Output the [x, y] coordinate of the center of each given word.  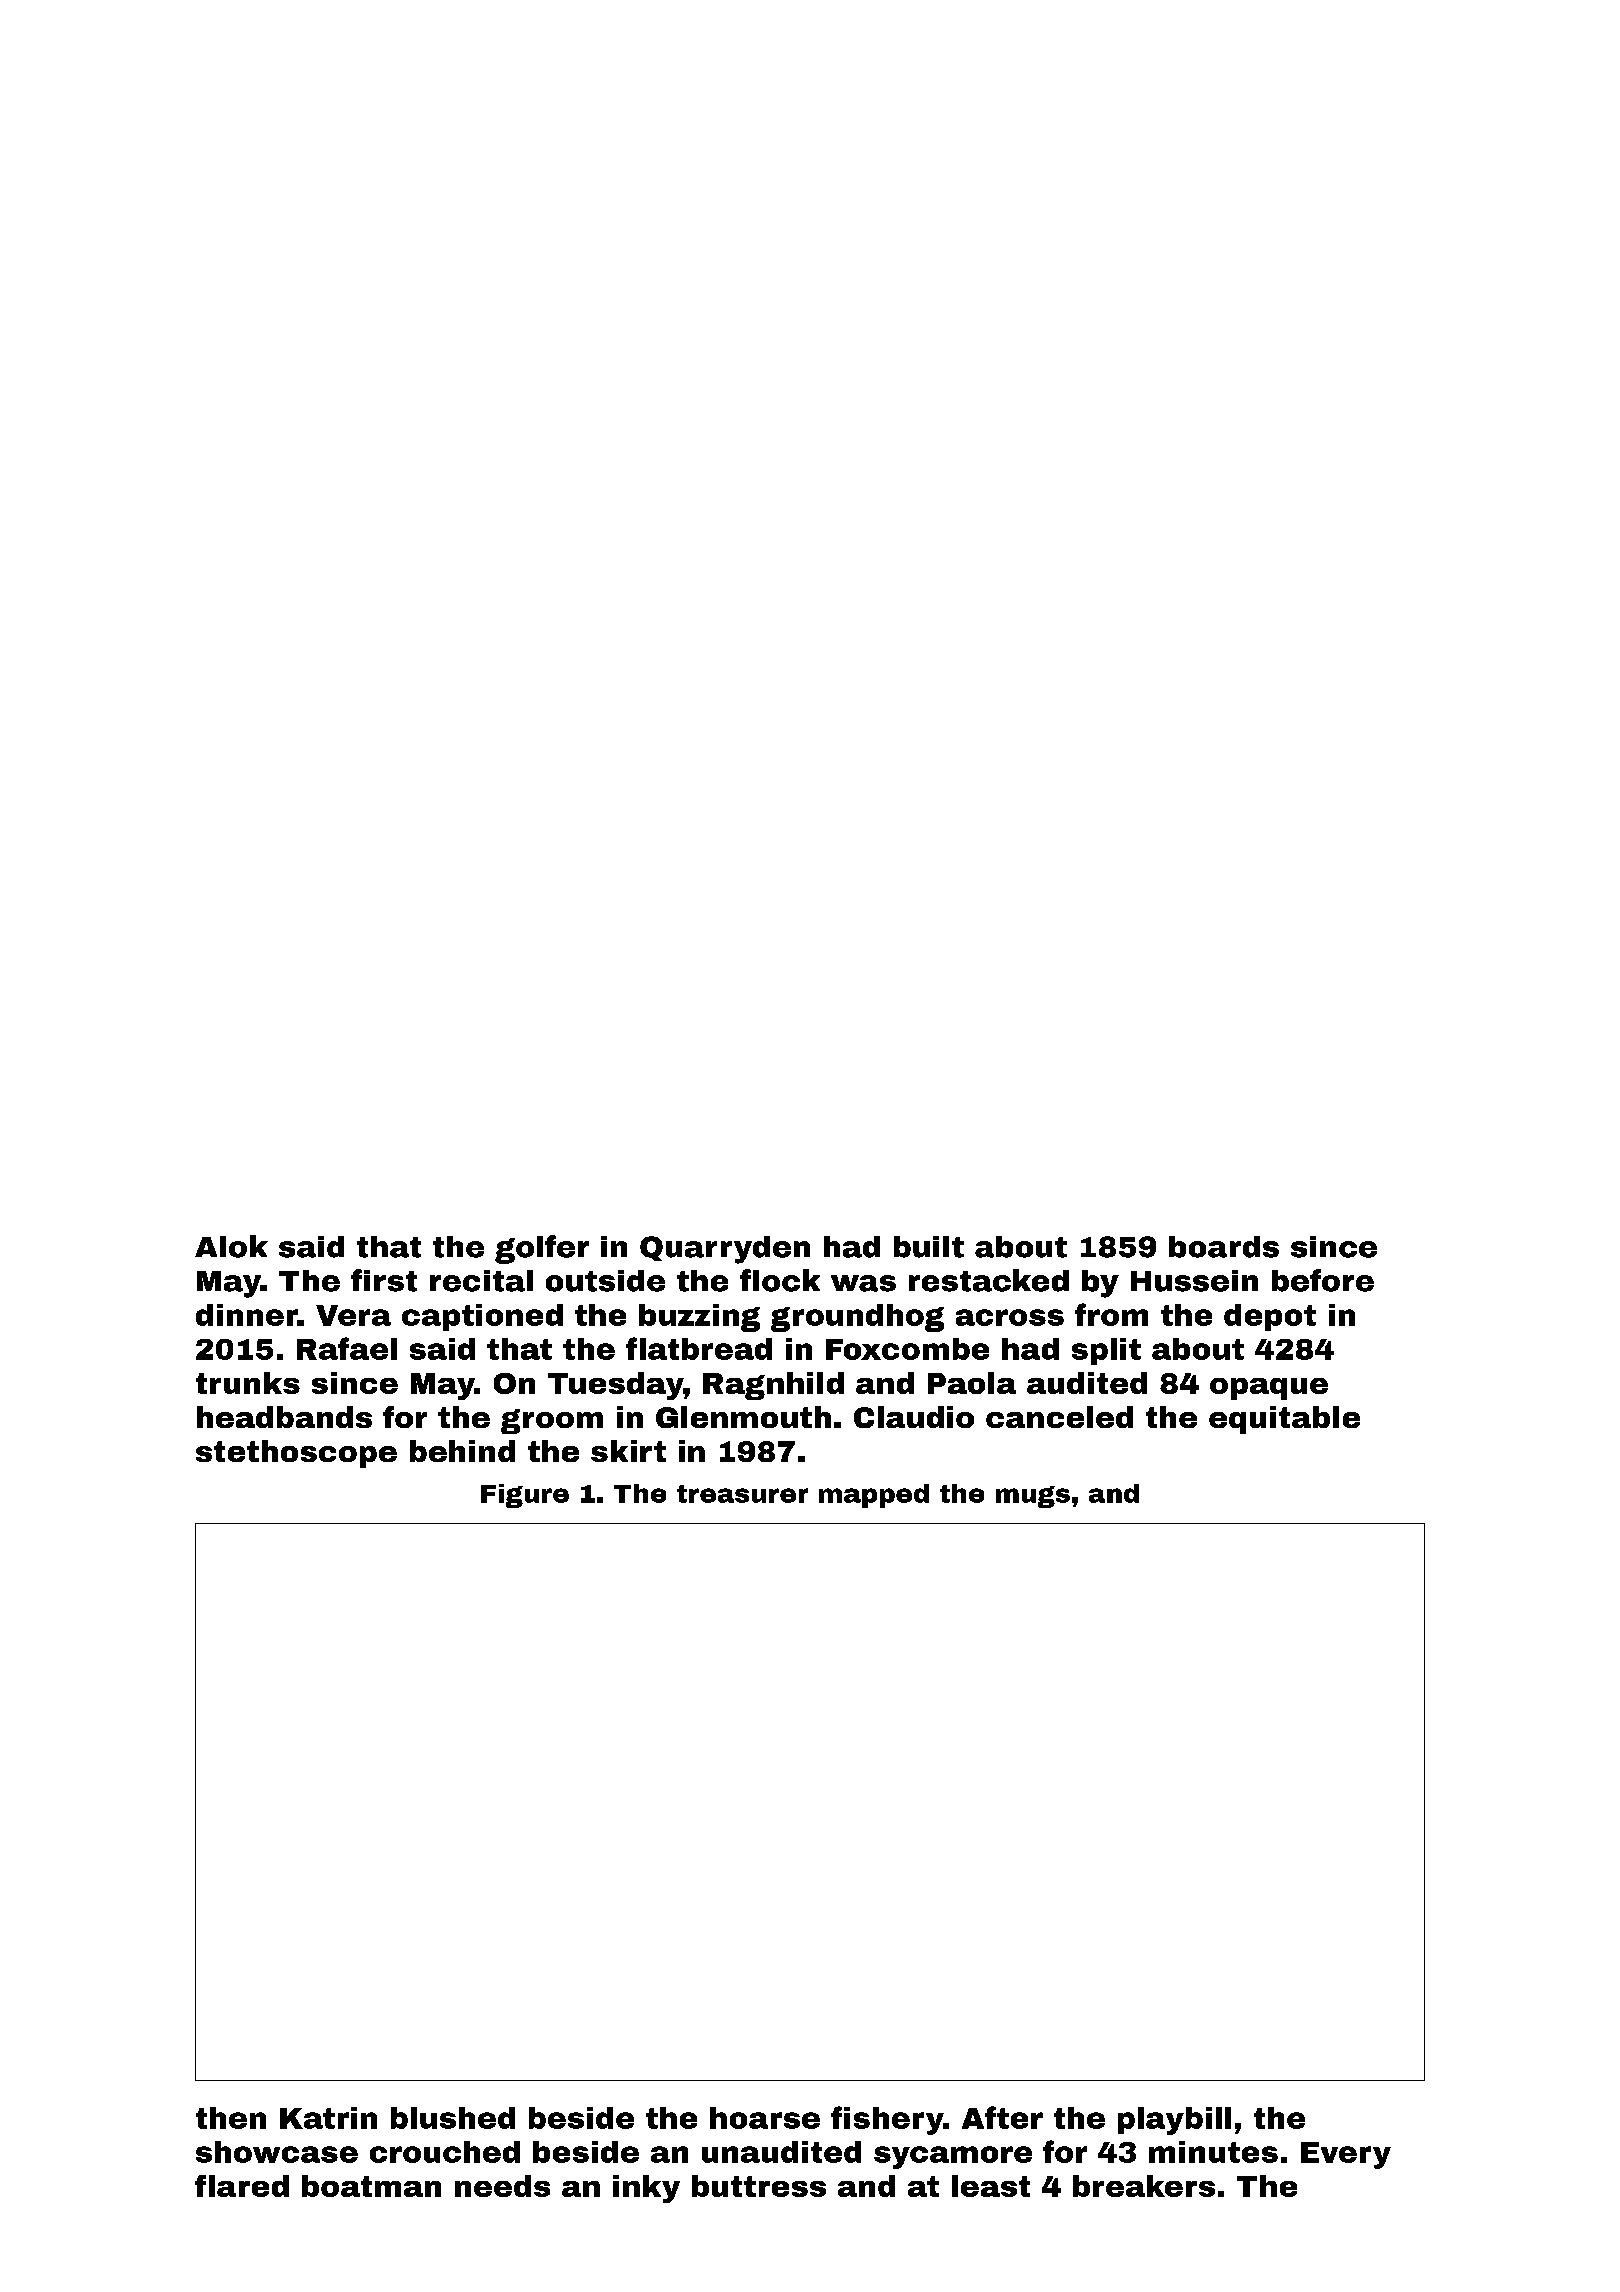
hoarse [765, 2118]
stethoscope [296, 1454]
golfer [542, 1249]
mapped [874, 1496]
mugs [1033, 1497]
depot [1270, 1317]
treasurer [742, 1494]
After [1002, 2117]
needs [502, 2186]
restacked [989, 1280]
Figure [525, 1496]
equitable [1284, 1420]
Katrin [328, 2118]
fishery [887, 2120]
